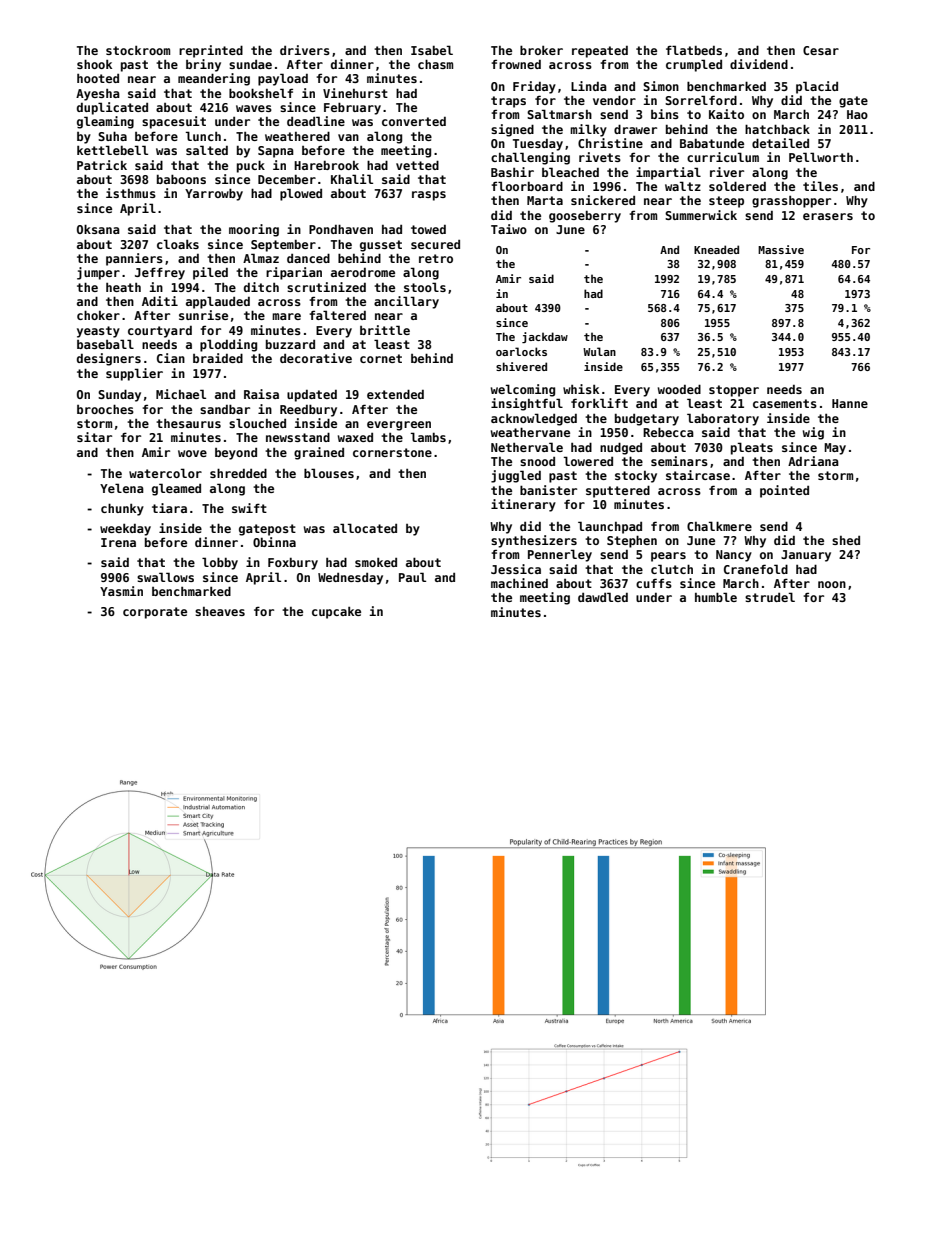 The image size is (952, 1233). Describe the element at coordinates (519, 583) in the screenshot. I see `machined` at that location.
